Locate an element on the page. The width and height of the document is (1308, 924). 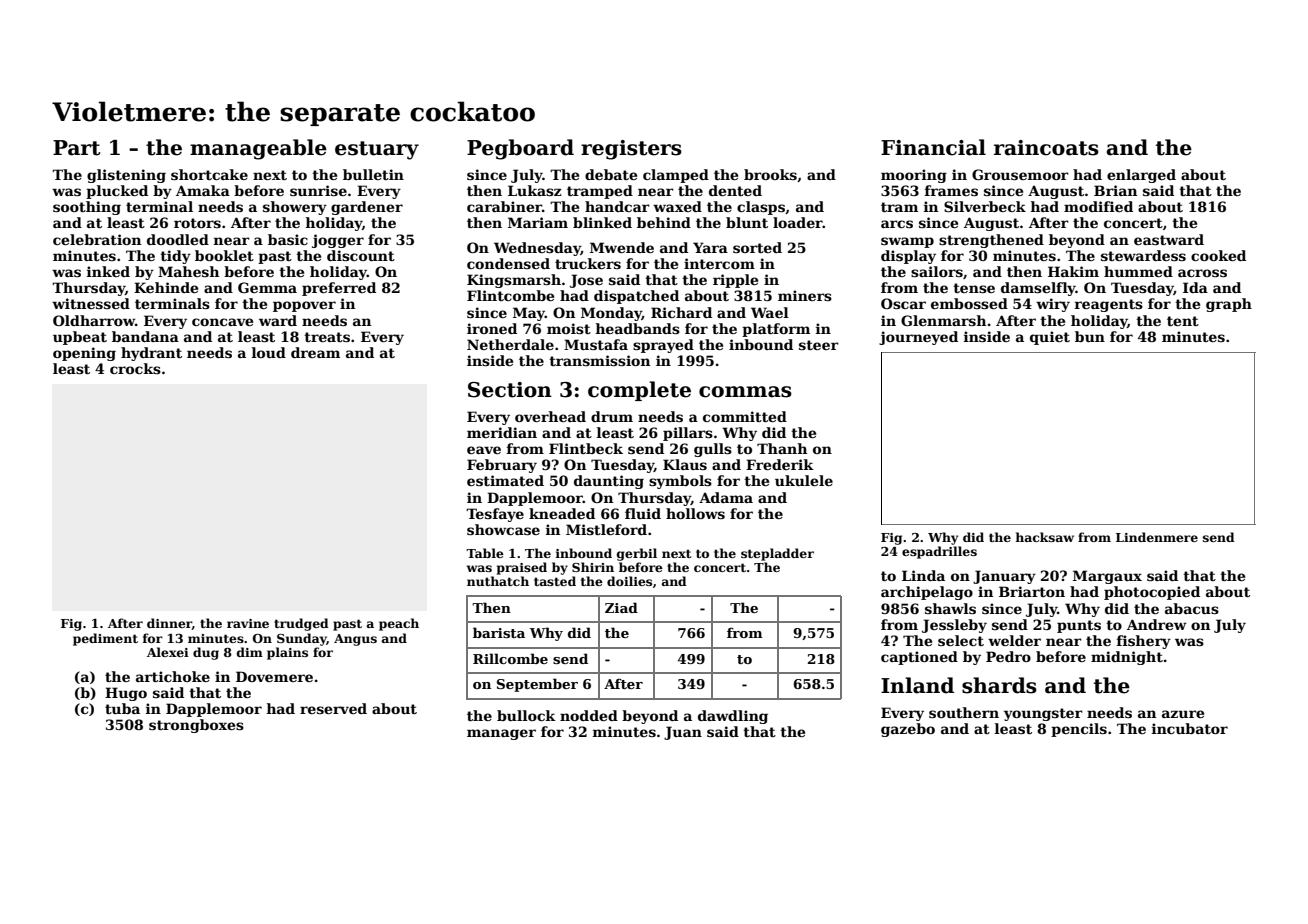
Financial is located at coordinates (933, 147).
